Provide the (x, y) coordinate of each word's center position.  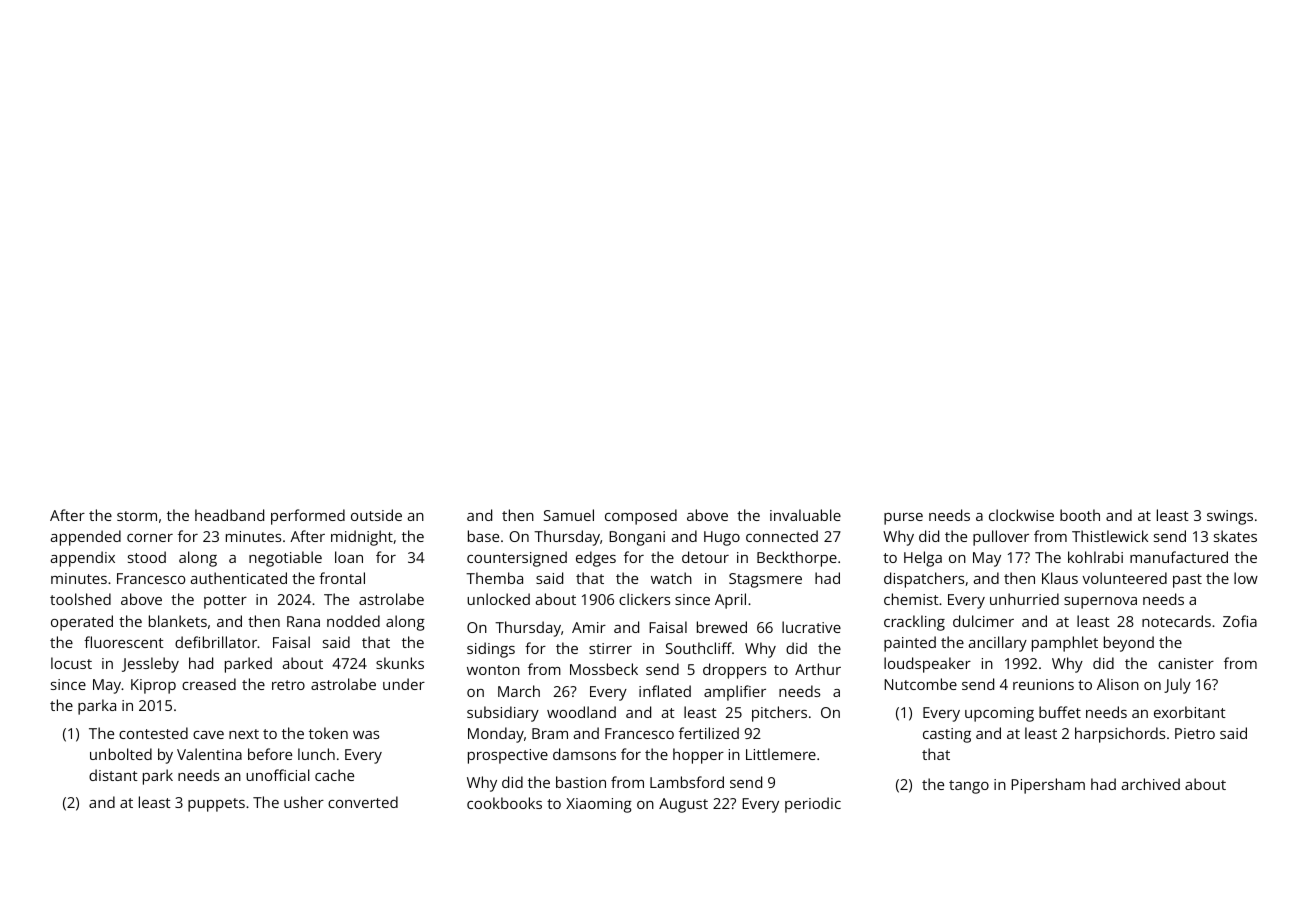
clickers (644, 599)
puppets (216, 805)
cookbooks (504, 803)
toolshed (80, 599)
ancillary (998, 644)
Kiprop (153, 686)
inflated (665, 691)
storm (137, 516)
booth (1080, 515)
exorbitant (1190, 712)
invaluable (805, 515)
